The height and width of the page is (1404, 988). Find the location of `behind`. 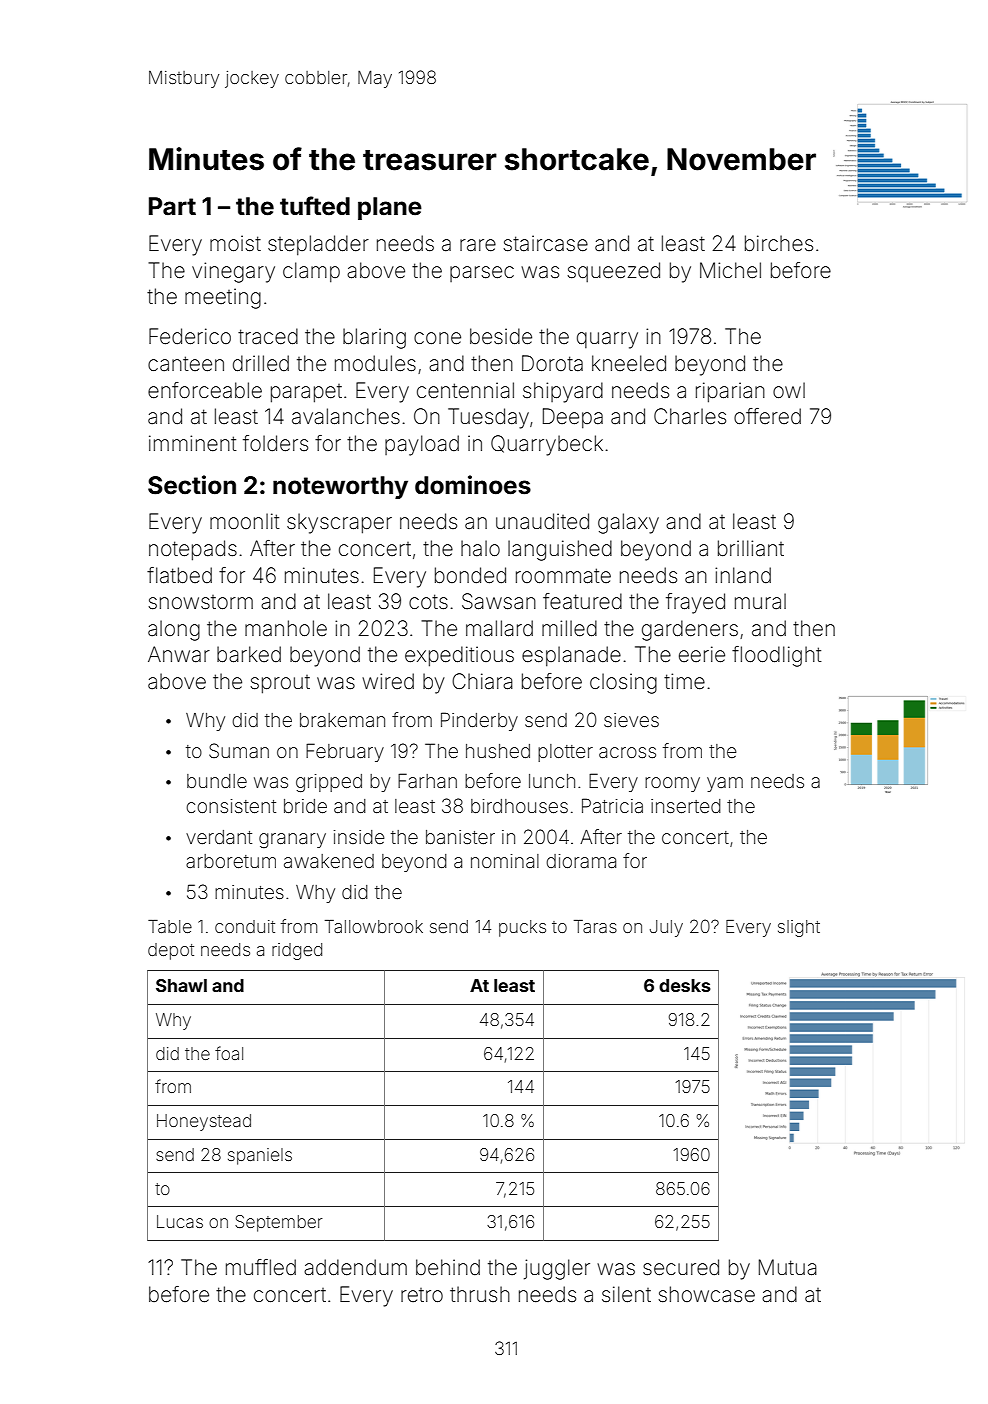

behind is located at coordinates (448, 1267).
